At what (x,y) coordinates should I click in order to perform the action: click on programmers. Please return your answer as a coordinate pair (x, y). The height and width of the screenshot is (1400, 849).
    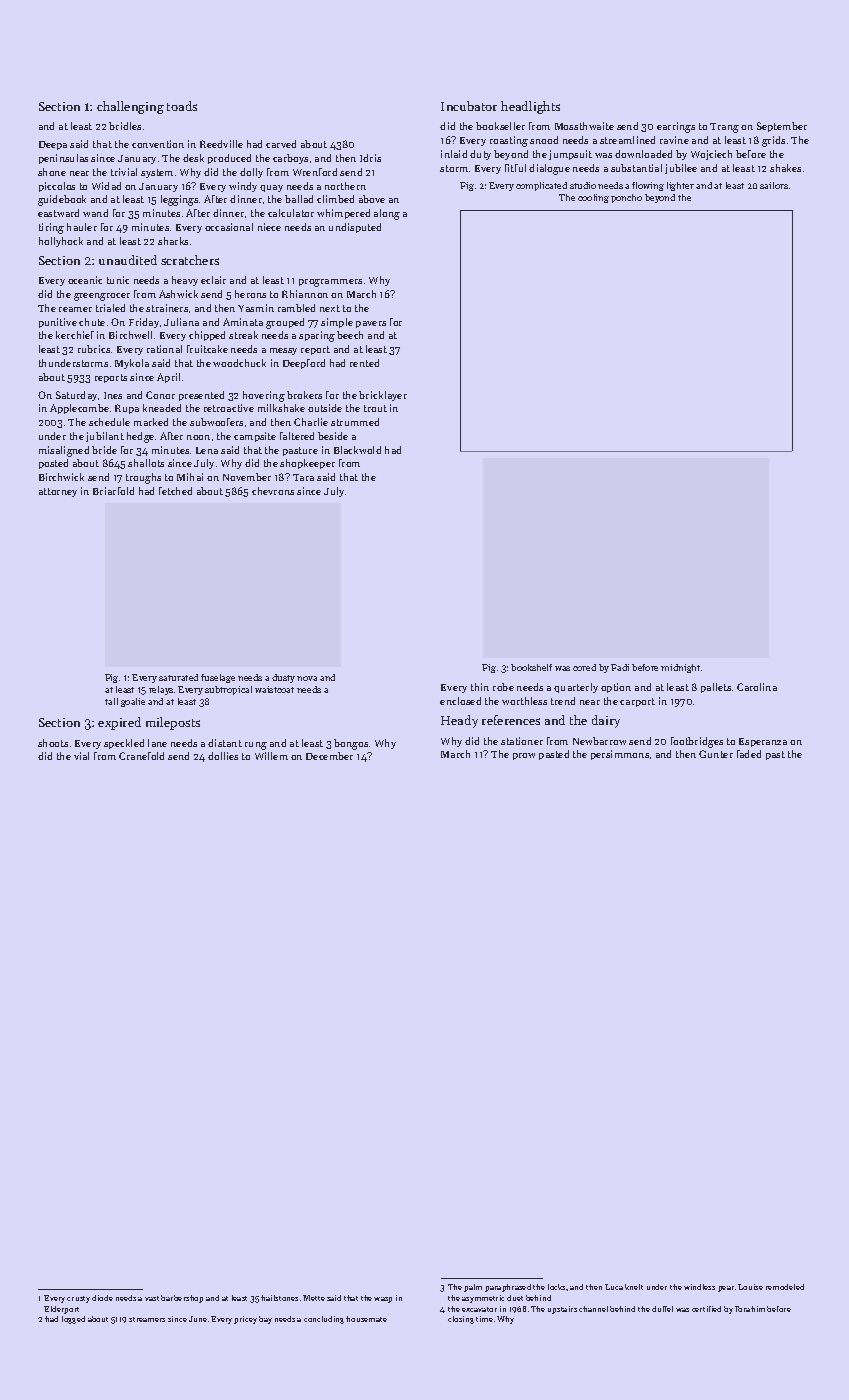
    Looking at the image, I should click on (330, 283).
